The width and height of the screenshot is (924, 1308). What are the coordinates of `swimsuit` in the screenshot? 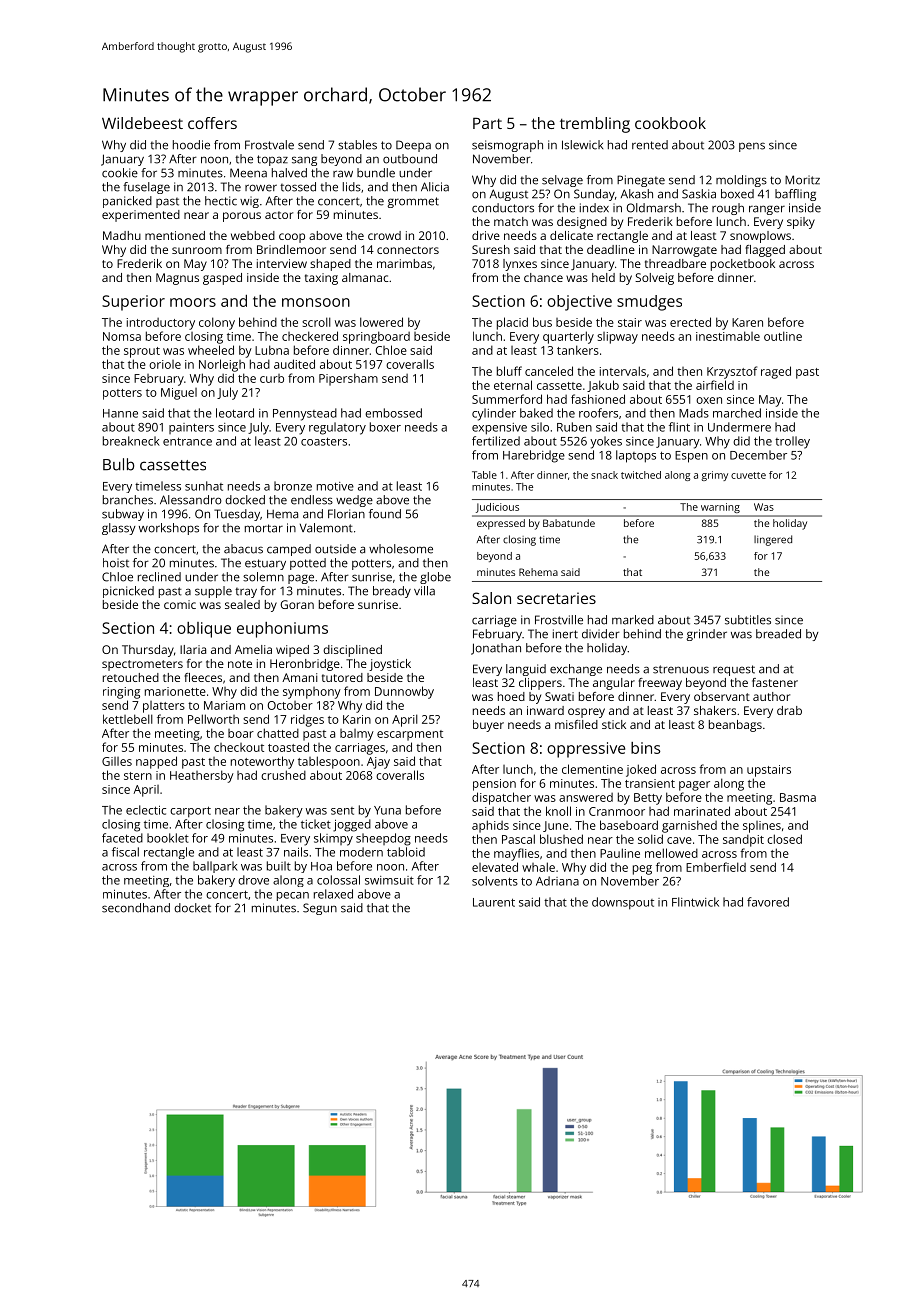 It's located at (389, 880).
